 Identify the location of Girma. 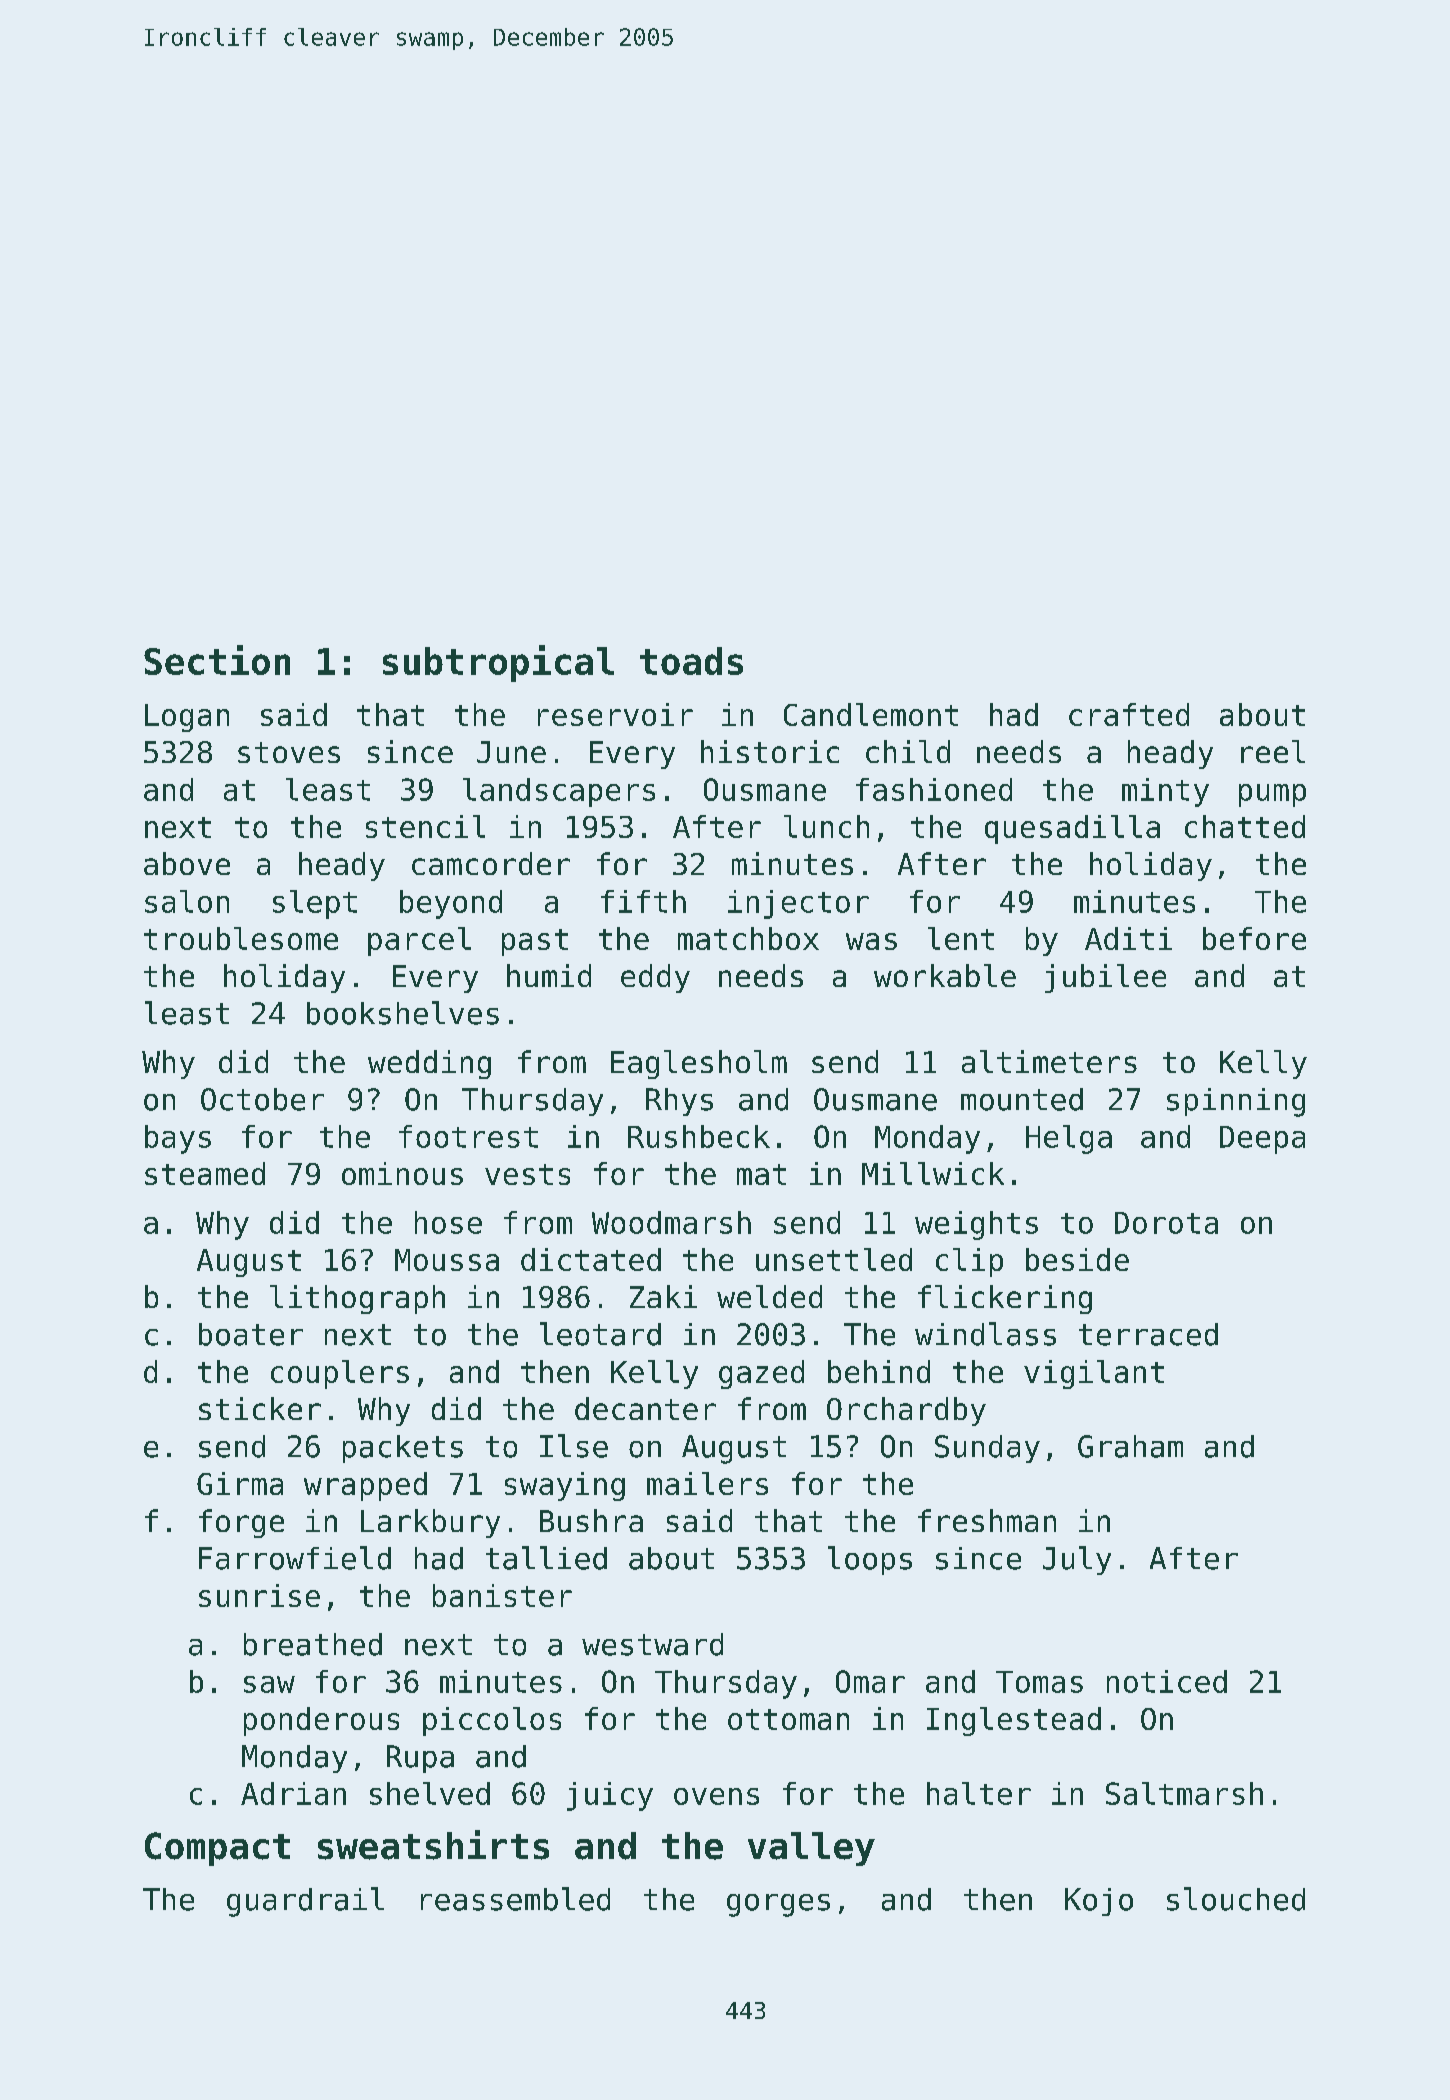
(240, 1483).
